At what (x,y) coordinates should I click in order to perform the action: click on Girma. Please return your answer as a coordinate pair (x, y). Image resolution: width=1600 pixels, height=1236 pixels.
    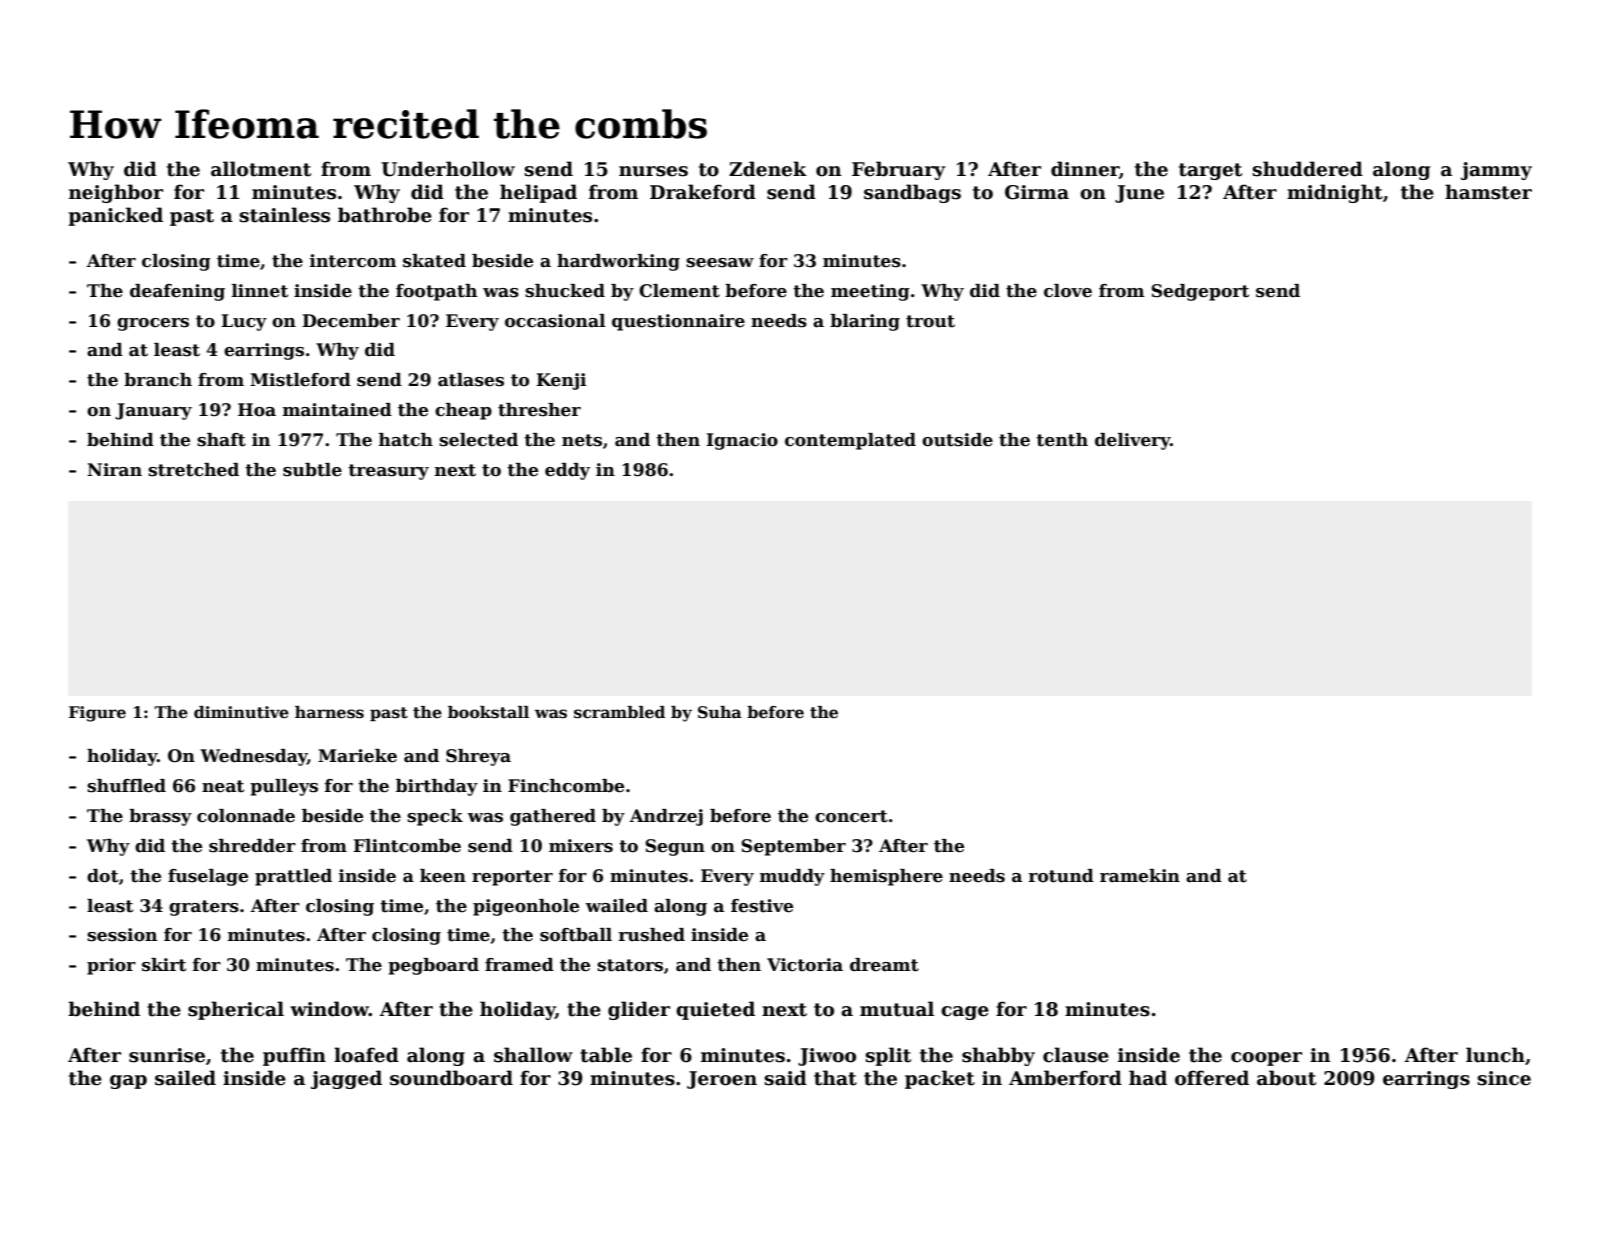
    Looking at the image, I should click on (1037, 192).
